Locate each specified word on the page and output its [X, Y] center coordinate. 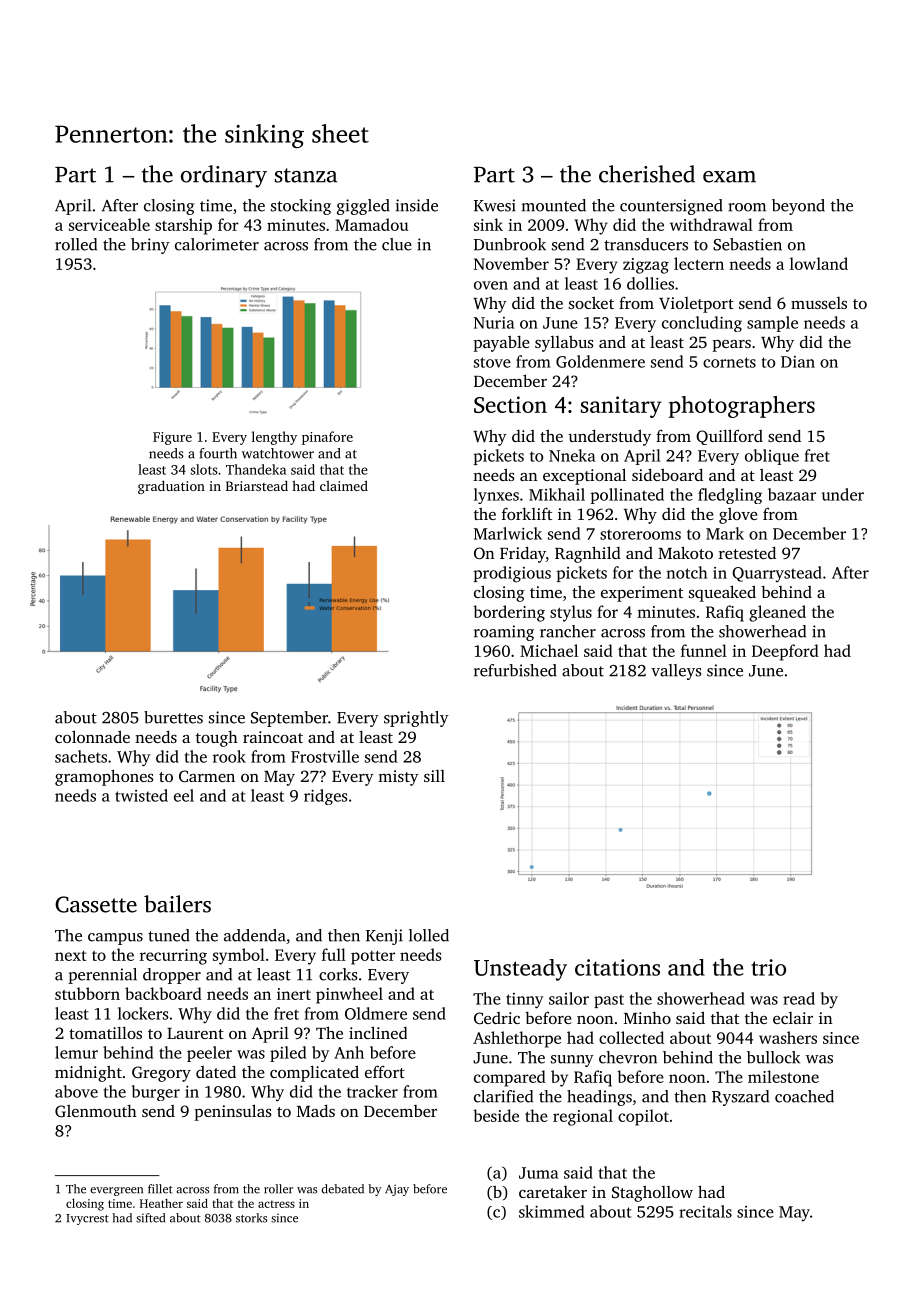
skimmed [551, 1211]
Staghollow [652, 1194]
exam [729, 177]
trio [768, 967]
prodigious [512, 574]
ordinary [224, 176]
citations [617, 967]
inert [294, 994]
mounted [554, 205]
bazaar [792, 494]
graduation [171, 487]
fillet [160, 1189]
